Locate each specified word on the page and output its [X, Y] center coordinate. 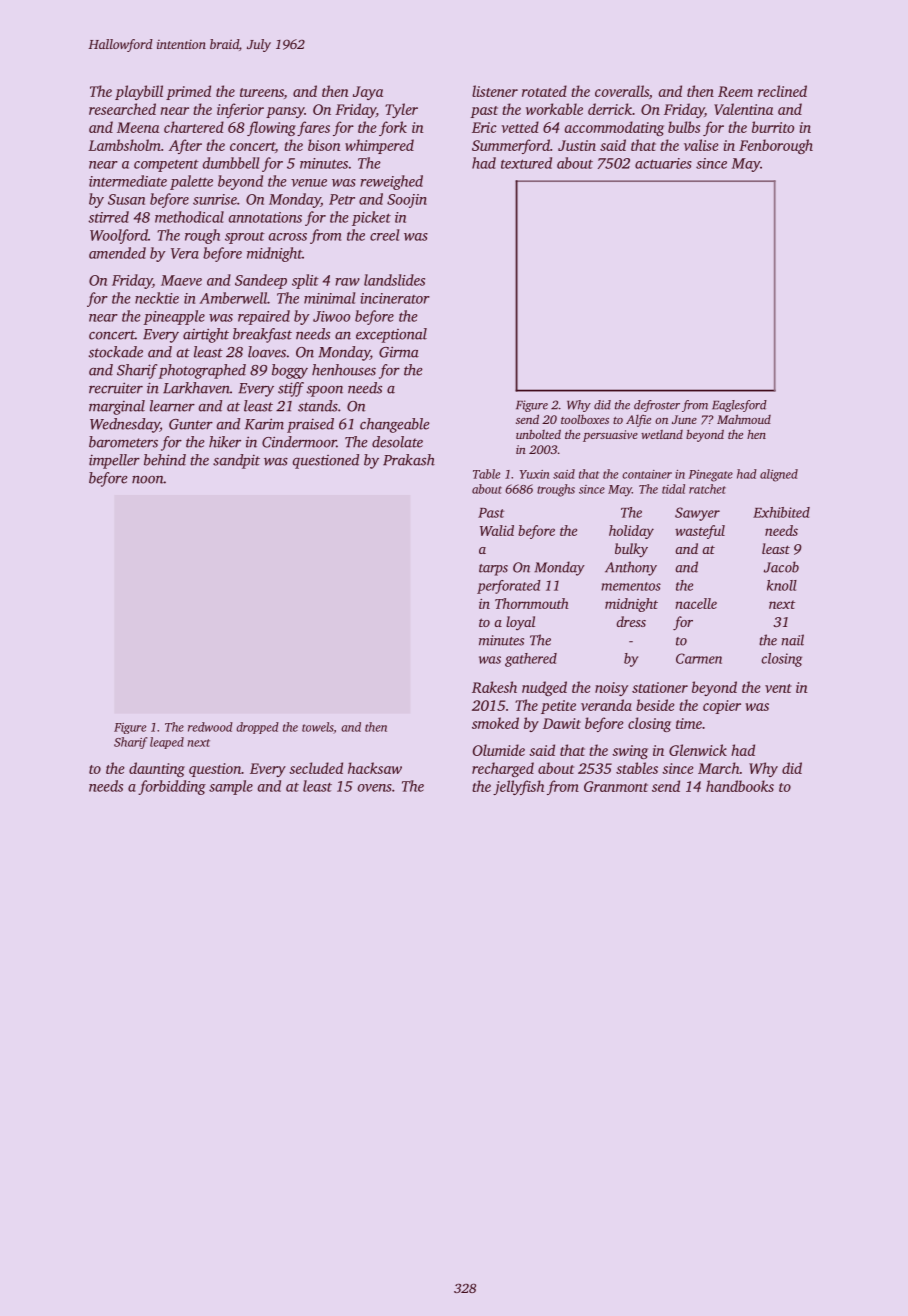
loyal [520, 623]
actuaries [663, 163]
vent [778, 688]
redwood [210, 727]
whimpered [379, 146]
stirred [108, 217]
